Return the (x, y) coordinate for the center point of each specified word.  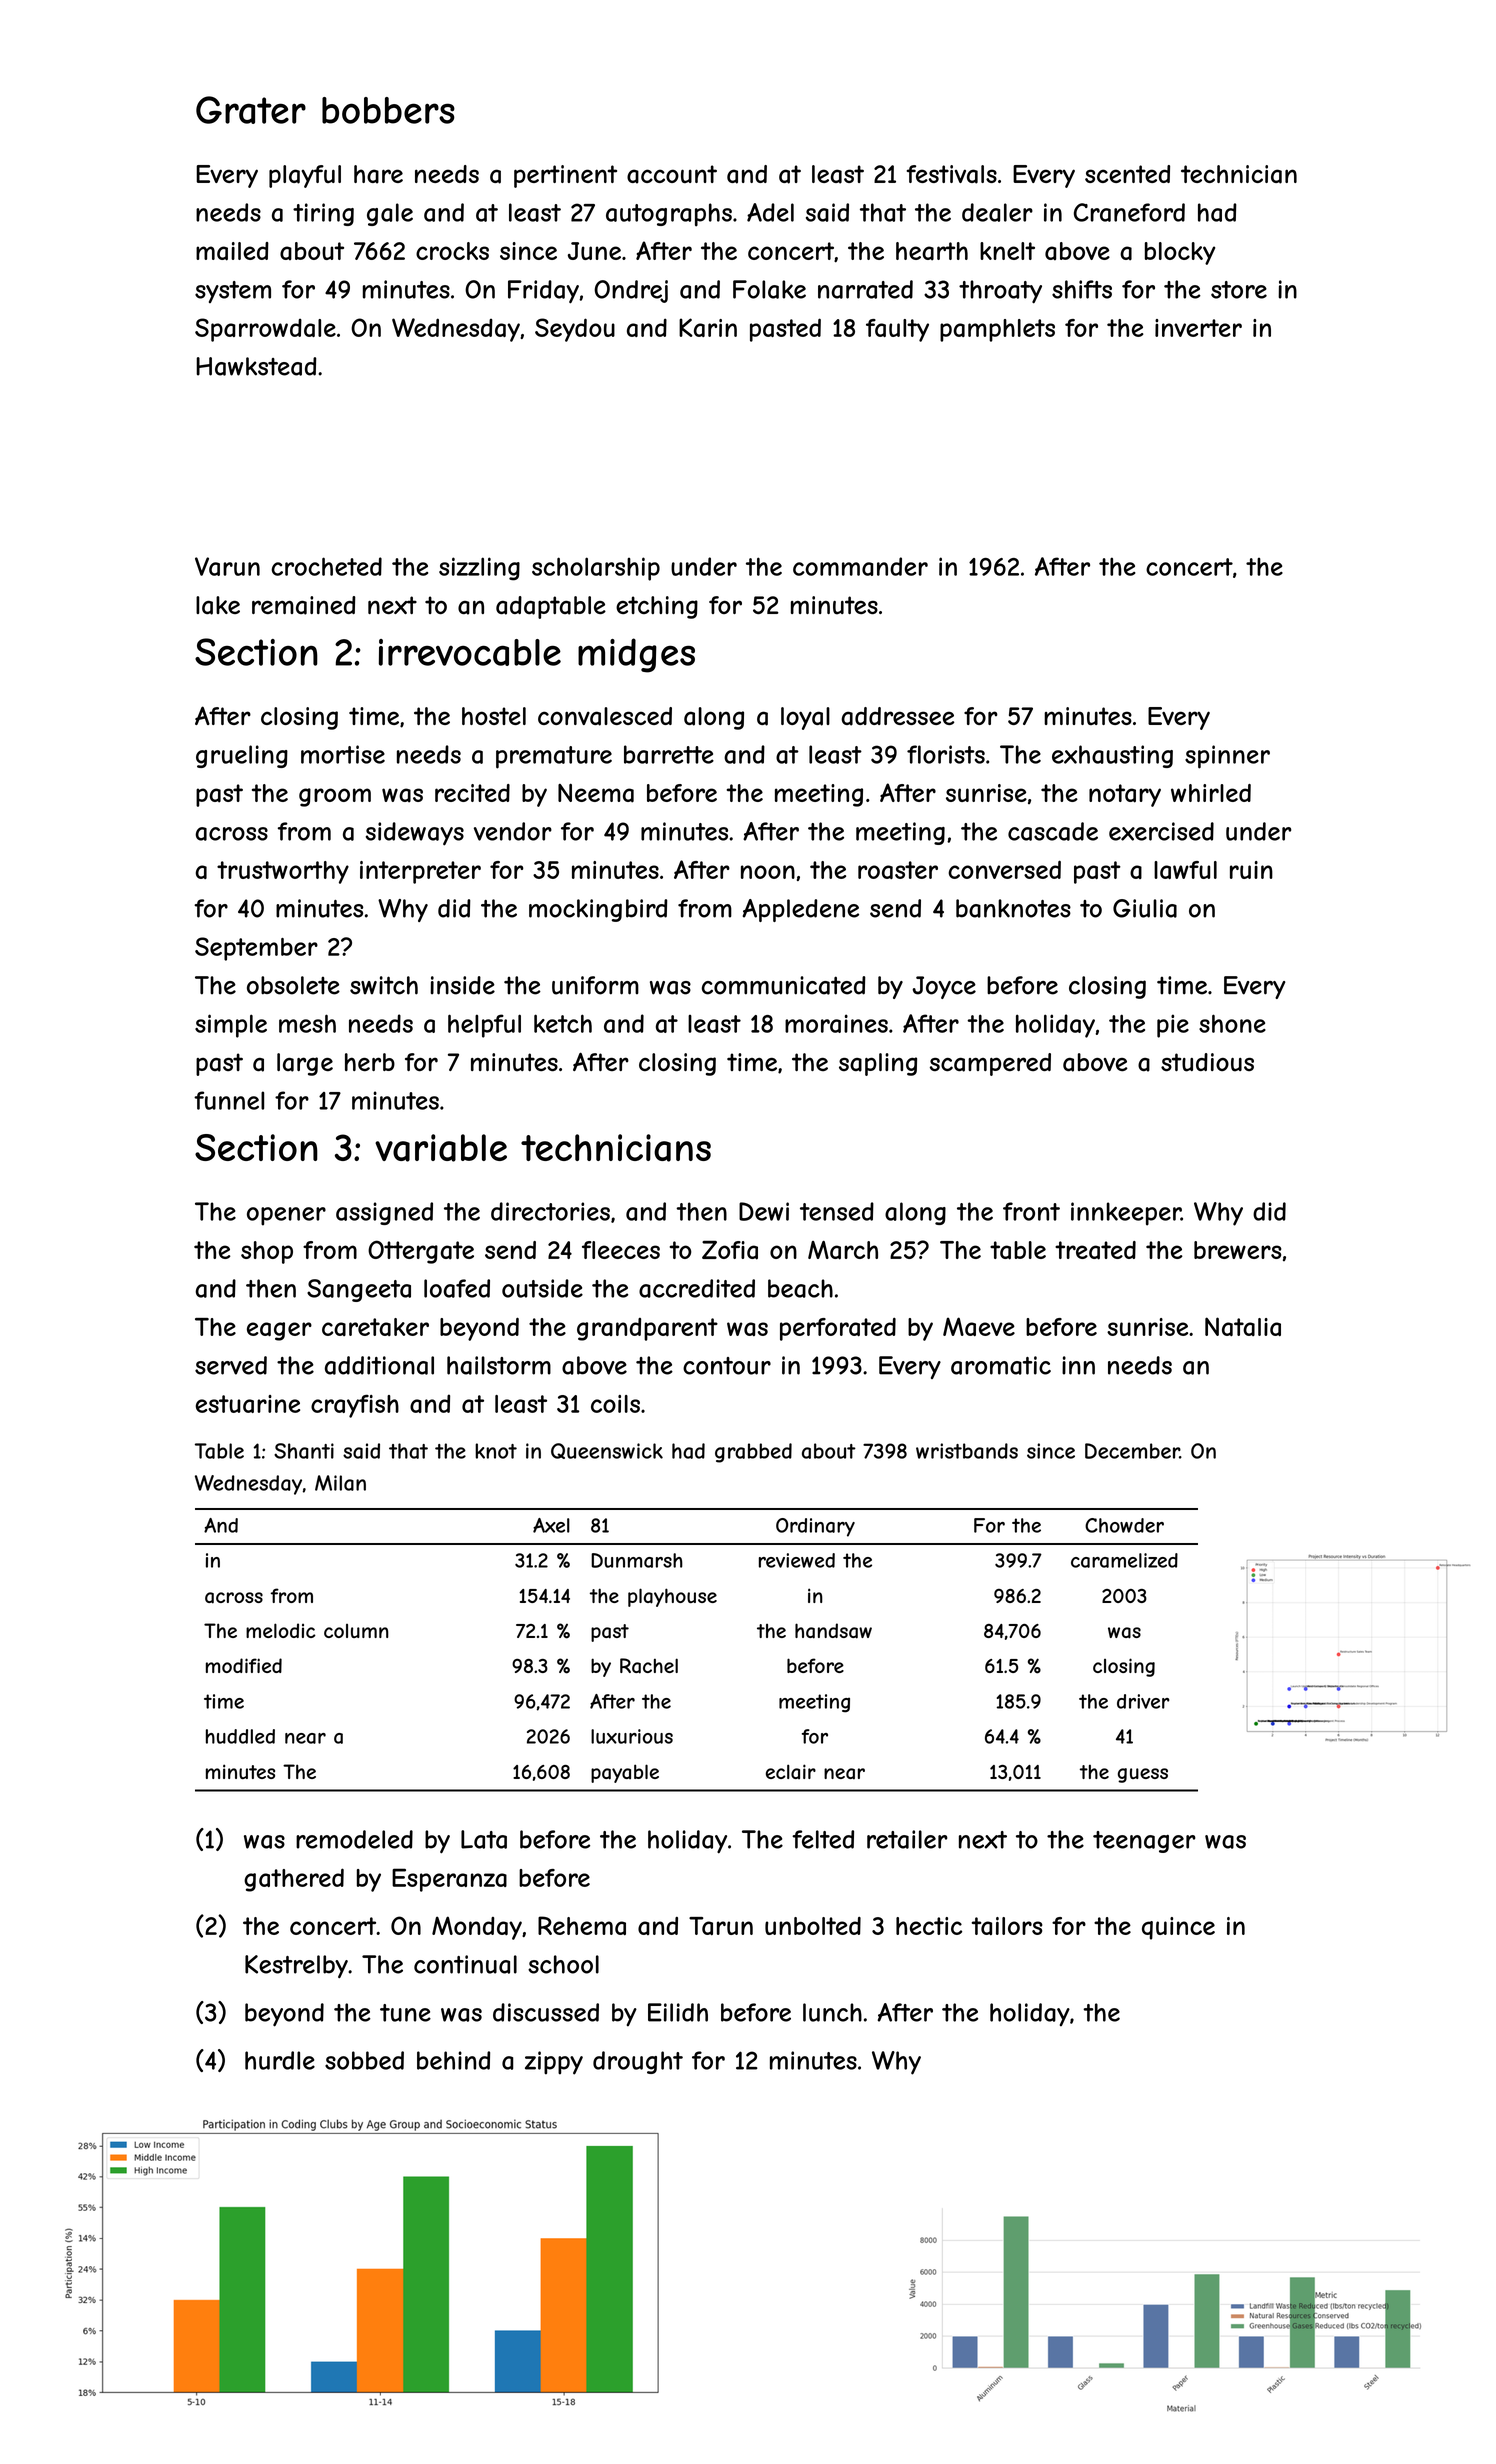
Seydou (575, 330)
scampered (990, 1064)
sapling (878, 1064)
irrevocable (470, 652)
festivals (951, 174)
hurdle (280, 2060)
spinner (1227, 757)
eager (279, 1331)
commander (860, 566)
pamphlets (997, 330)
